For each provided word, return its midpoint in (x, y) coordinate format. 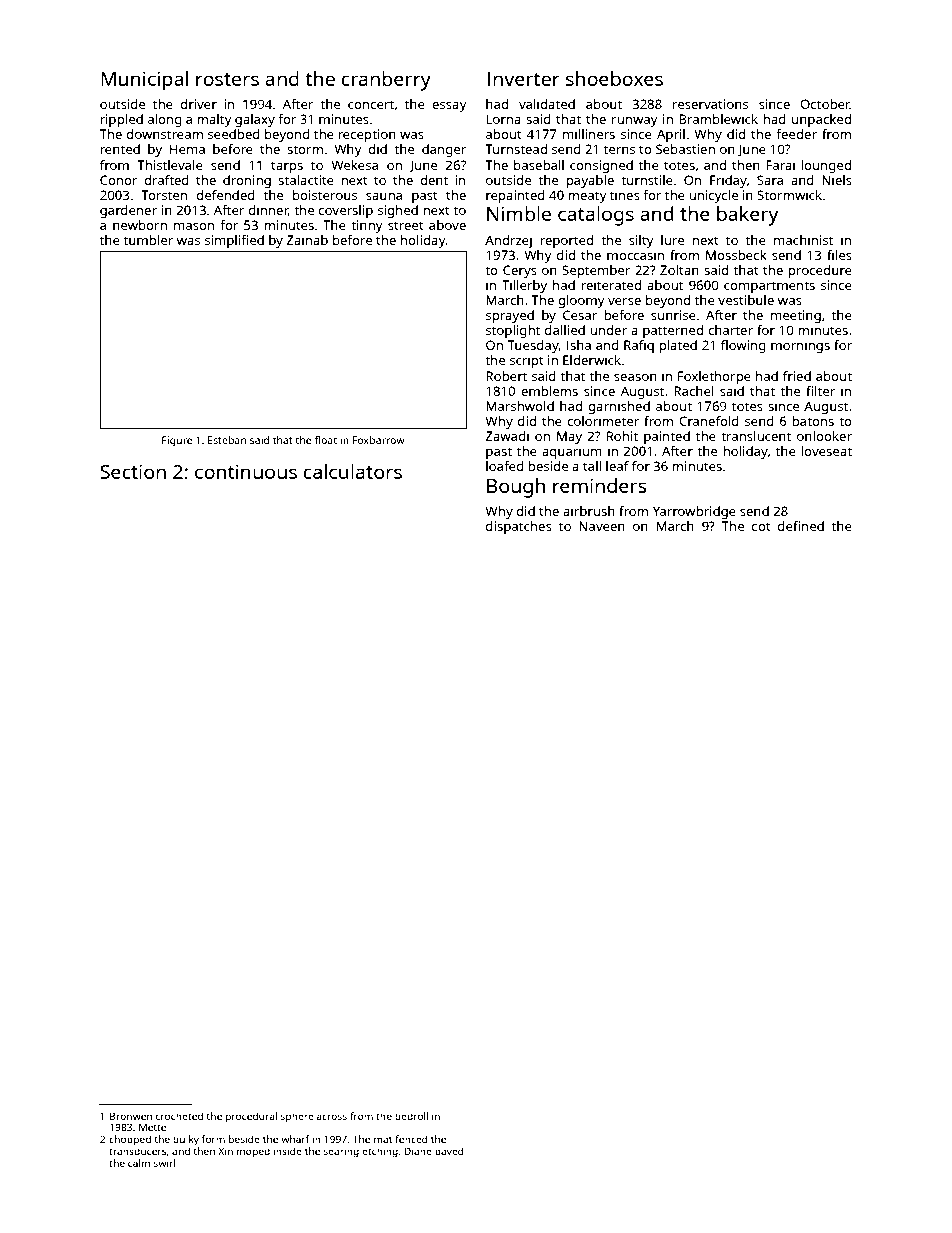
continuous (246, 471)
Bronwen (131, 1116)
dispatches (519, 527)
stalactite (306, 180)
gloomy (581, 301)
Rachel (694, 391)
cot (761, 526)
